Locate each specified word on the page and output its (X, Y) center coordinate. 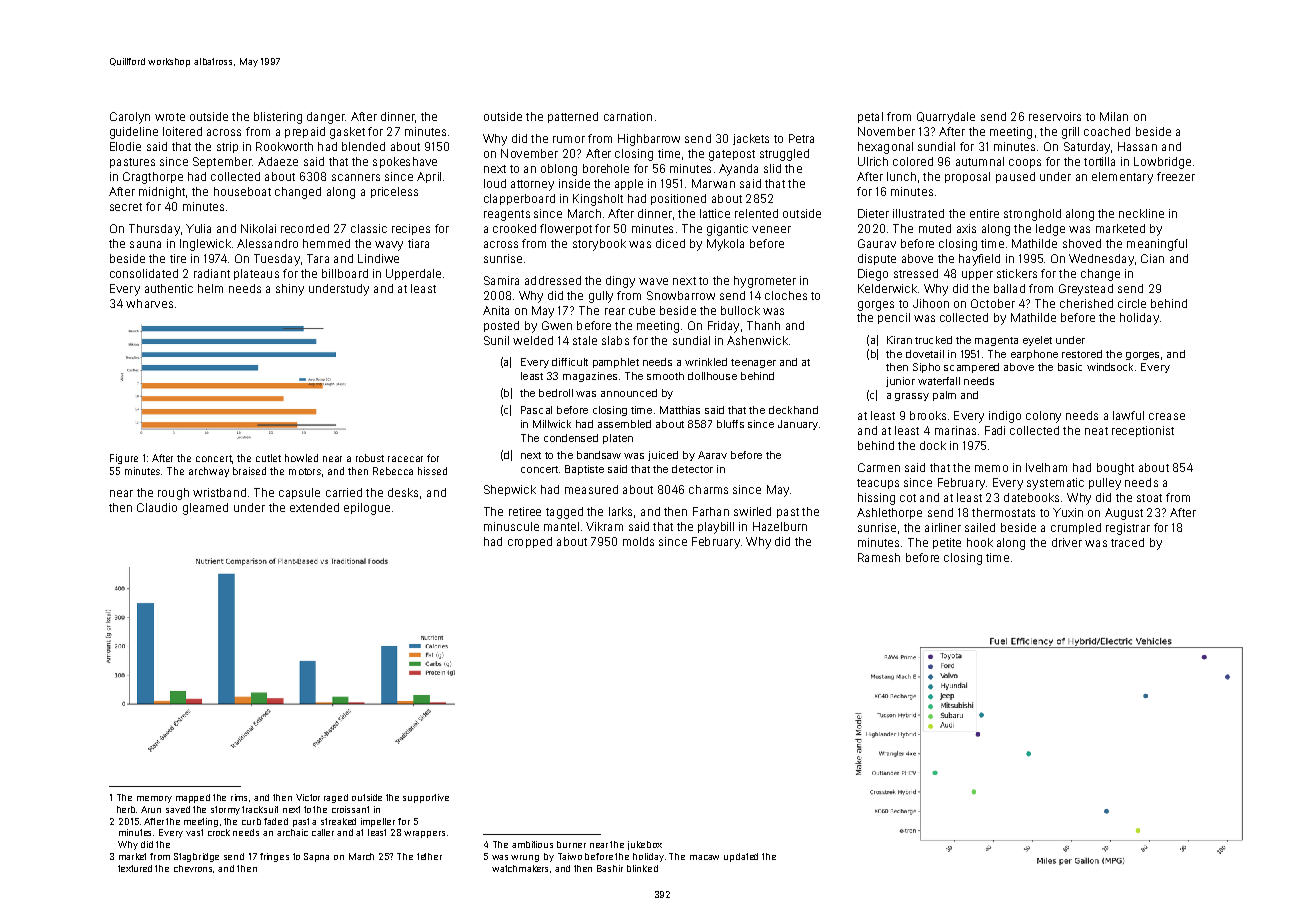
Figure (124, 459)
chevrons (194, 869)
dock (933, 445)
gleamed (205, 509)
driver (1067, 542)
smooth (665, 376)
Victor (308, 797)
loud (495, 183)
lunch (901, 176)
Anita (496, 310)
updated (741, 857)
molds (638, 541)
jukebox (645, 845)
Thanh (763, 325)
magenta (996, 341)
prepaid (305, 132)
